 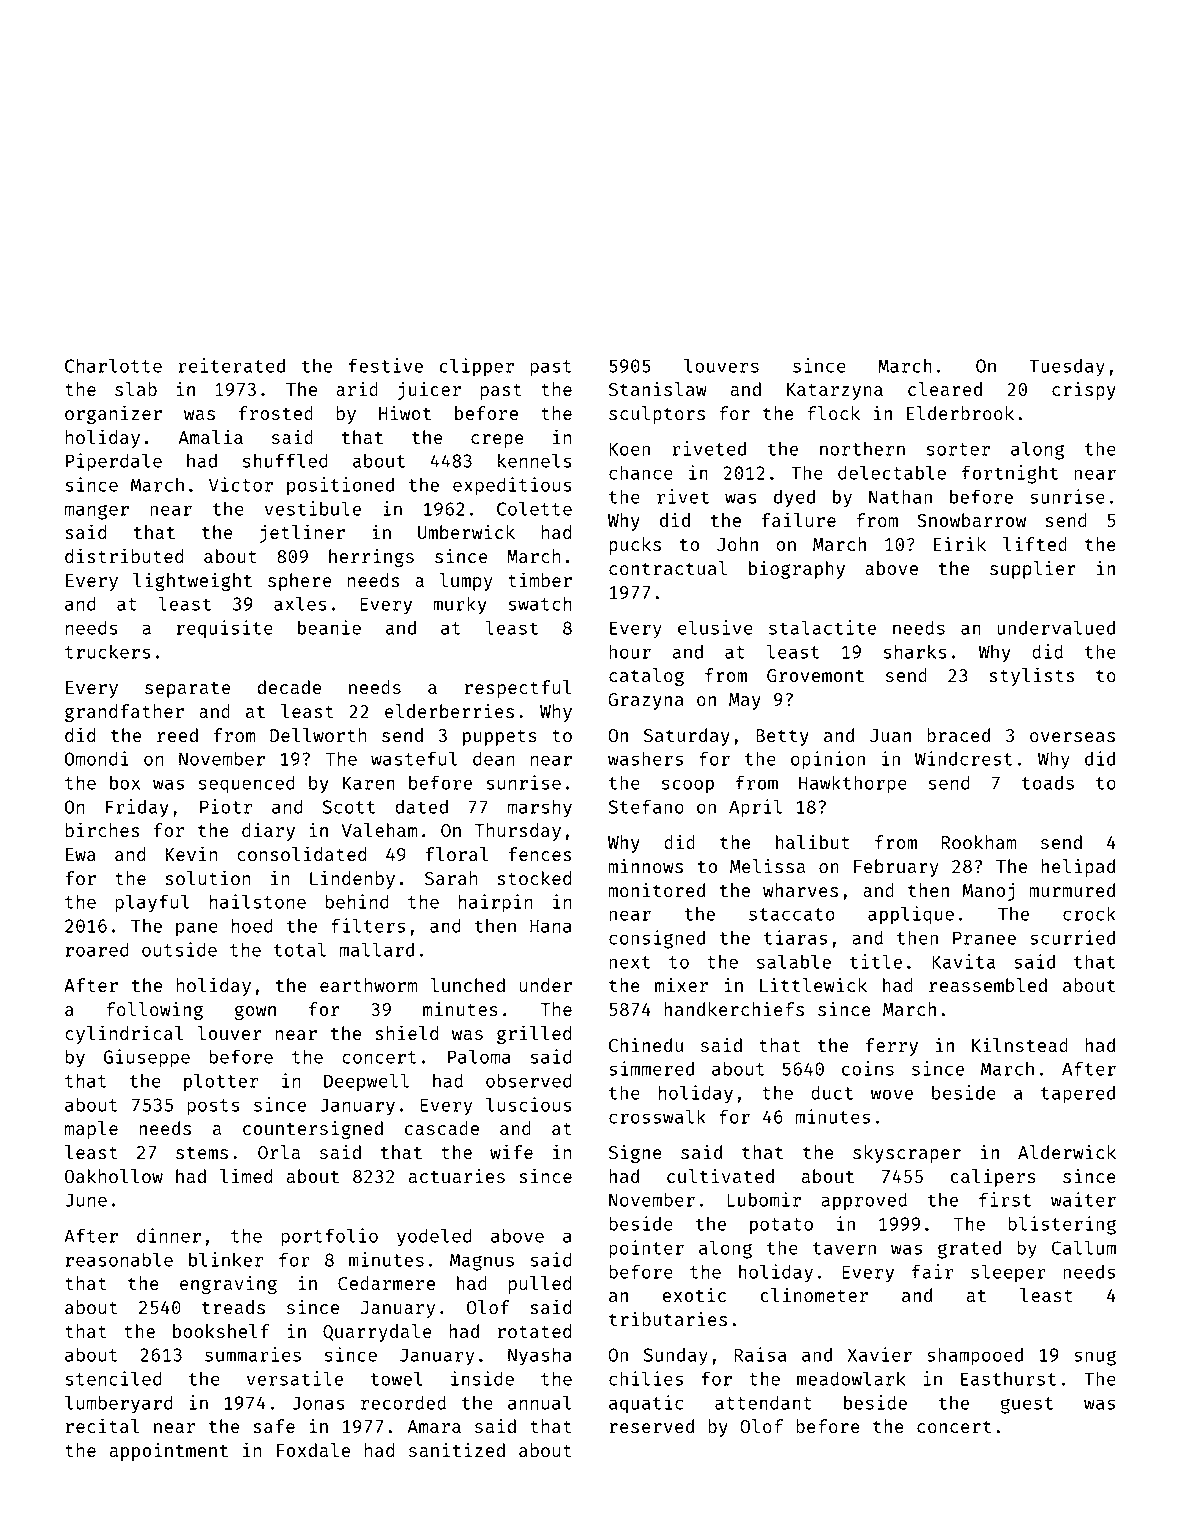 I want to click on Charlotte, so click(x=113, y=365).
